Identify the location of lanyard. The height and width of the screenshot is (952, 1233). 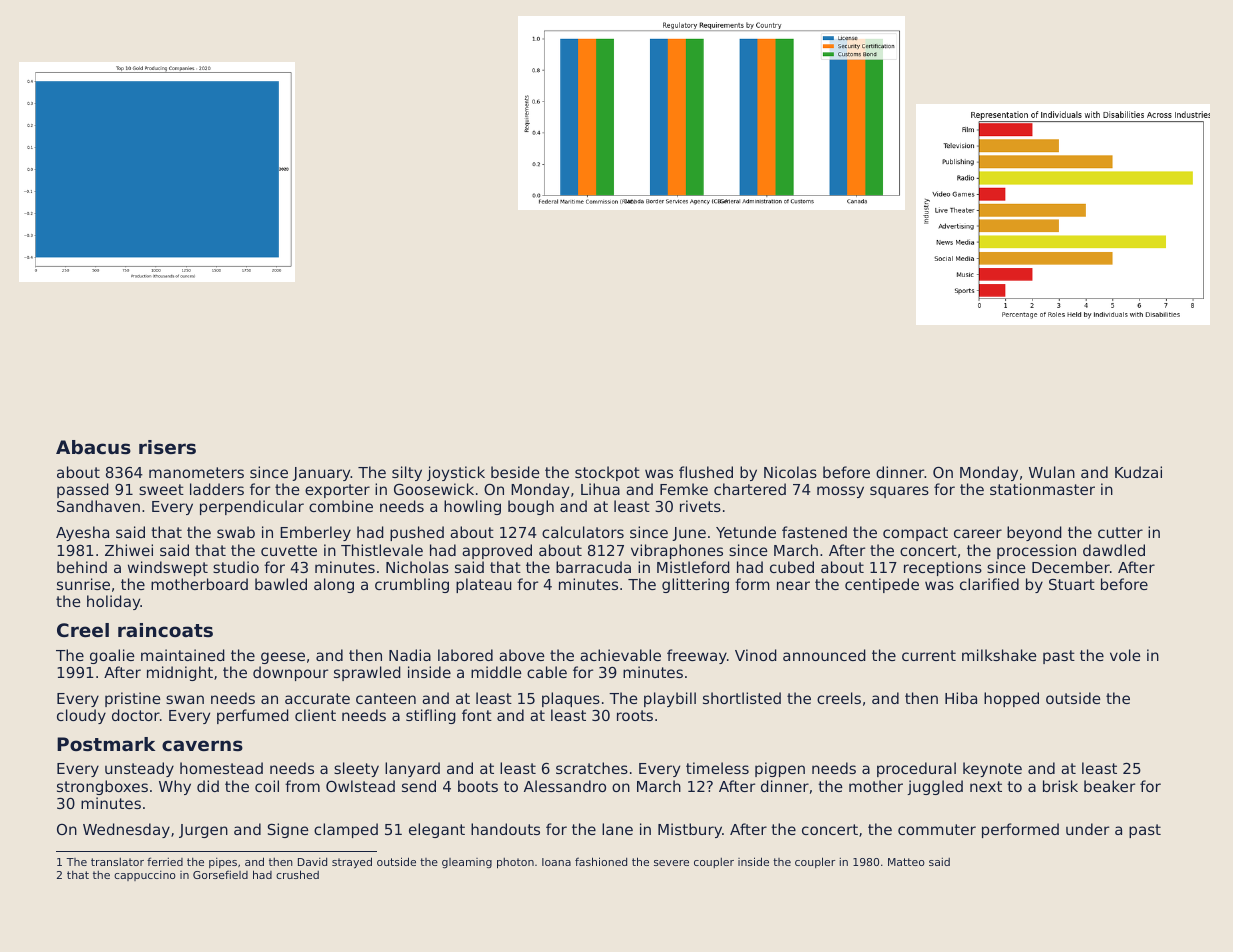
(412, 769).
